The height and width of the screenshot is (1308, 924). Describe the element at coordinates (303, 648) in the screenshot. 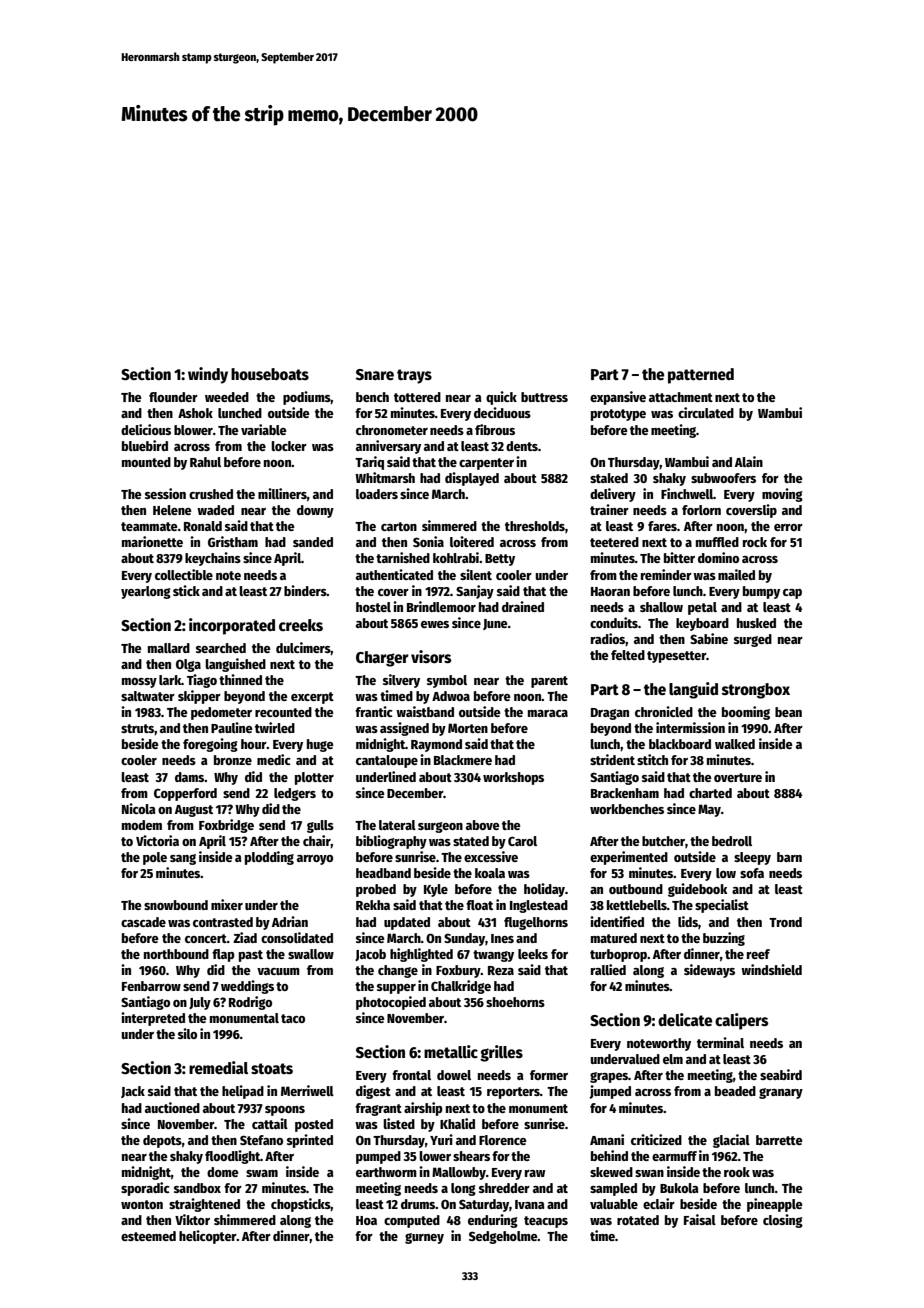

I see `dulcimers` at that location.
